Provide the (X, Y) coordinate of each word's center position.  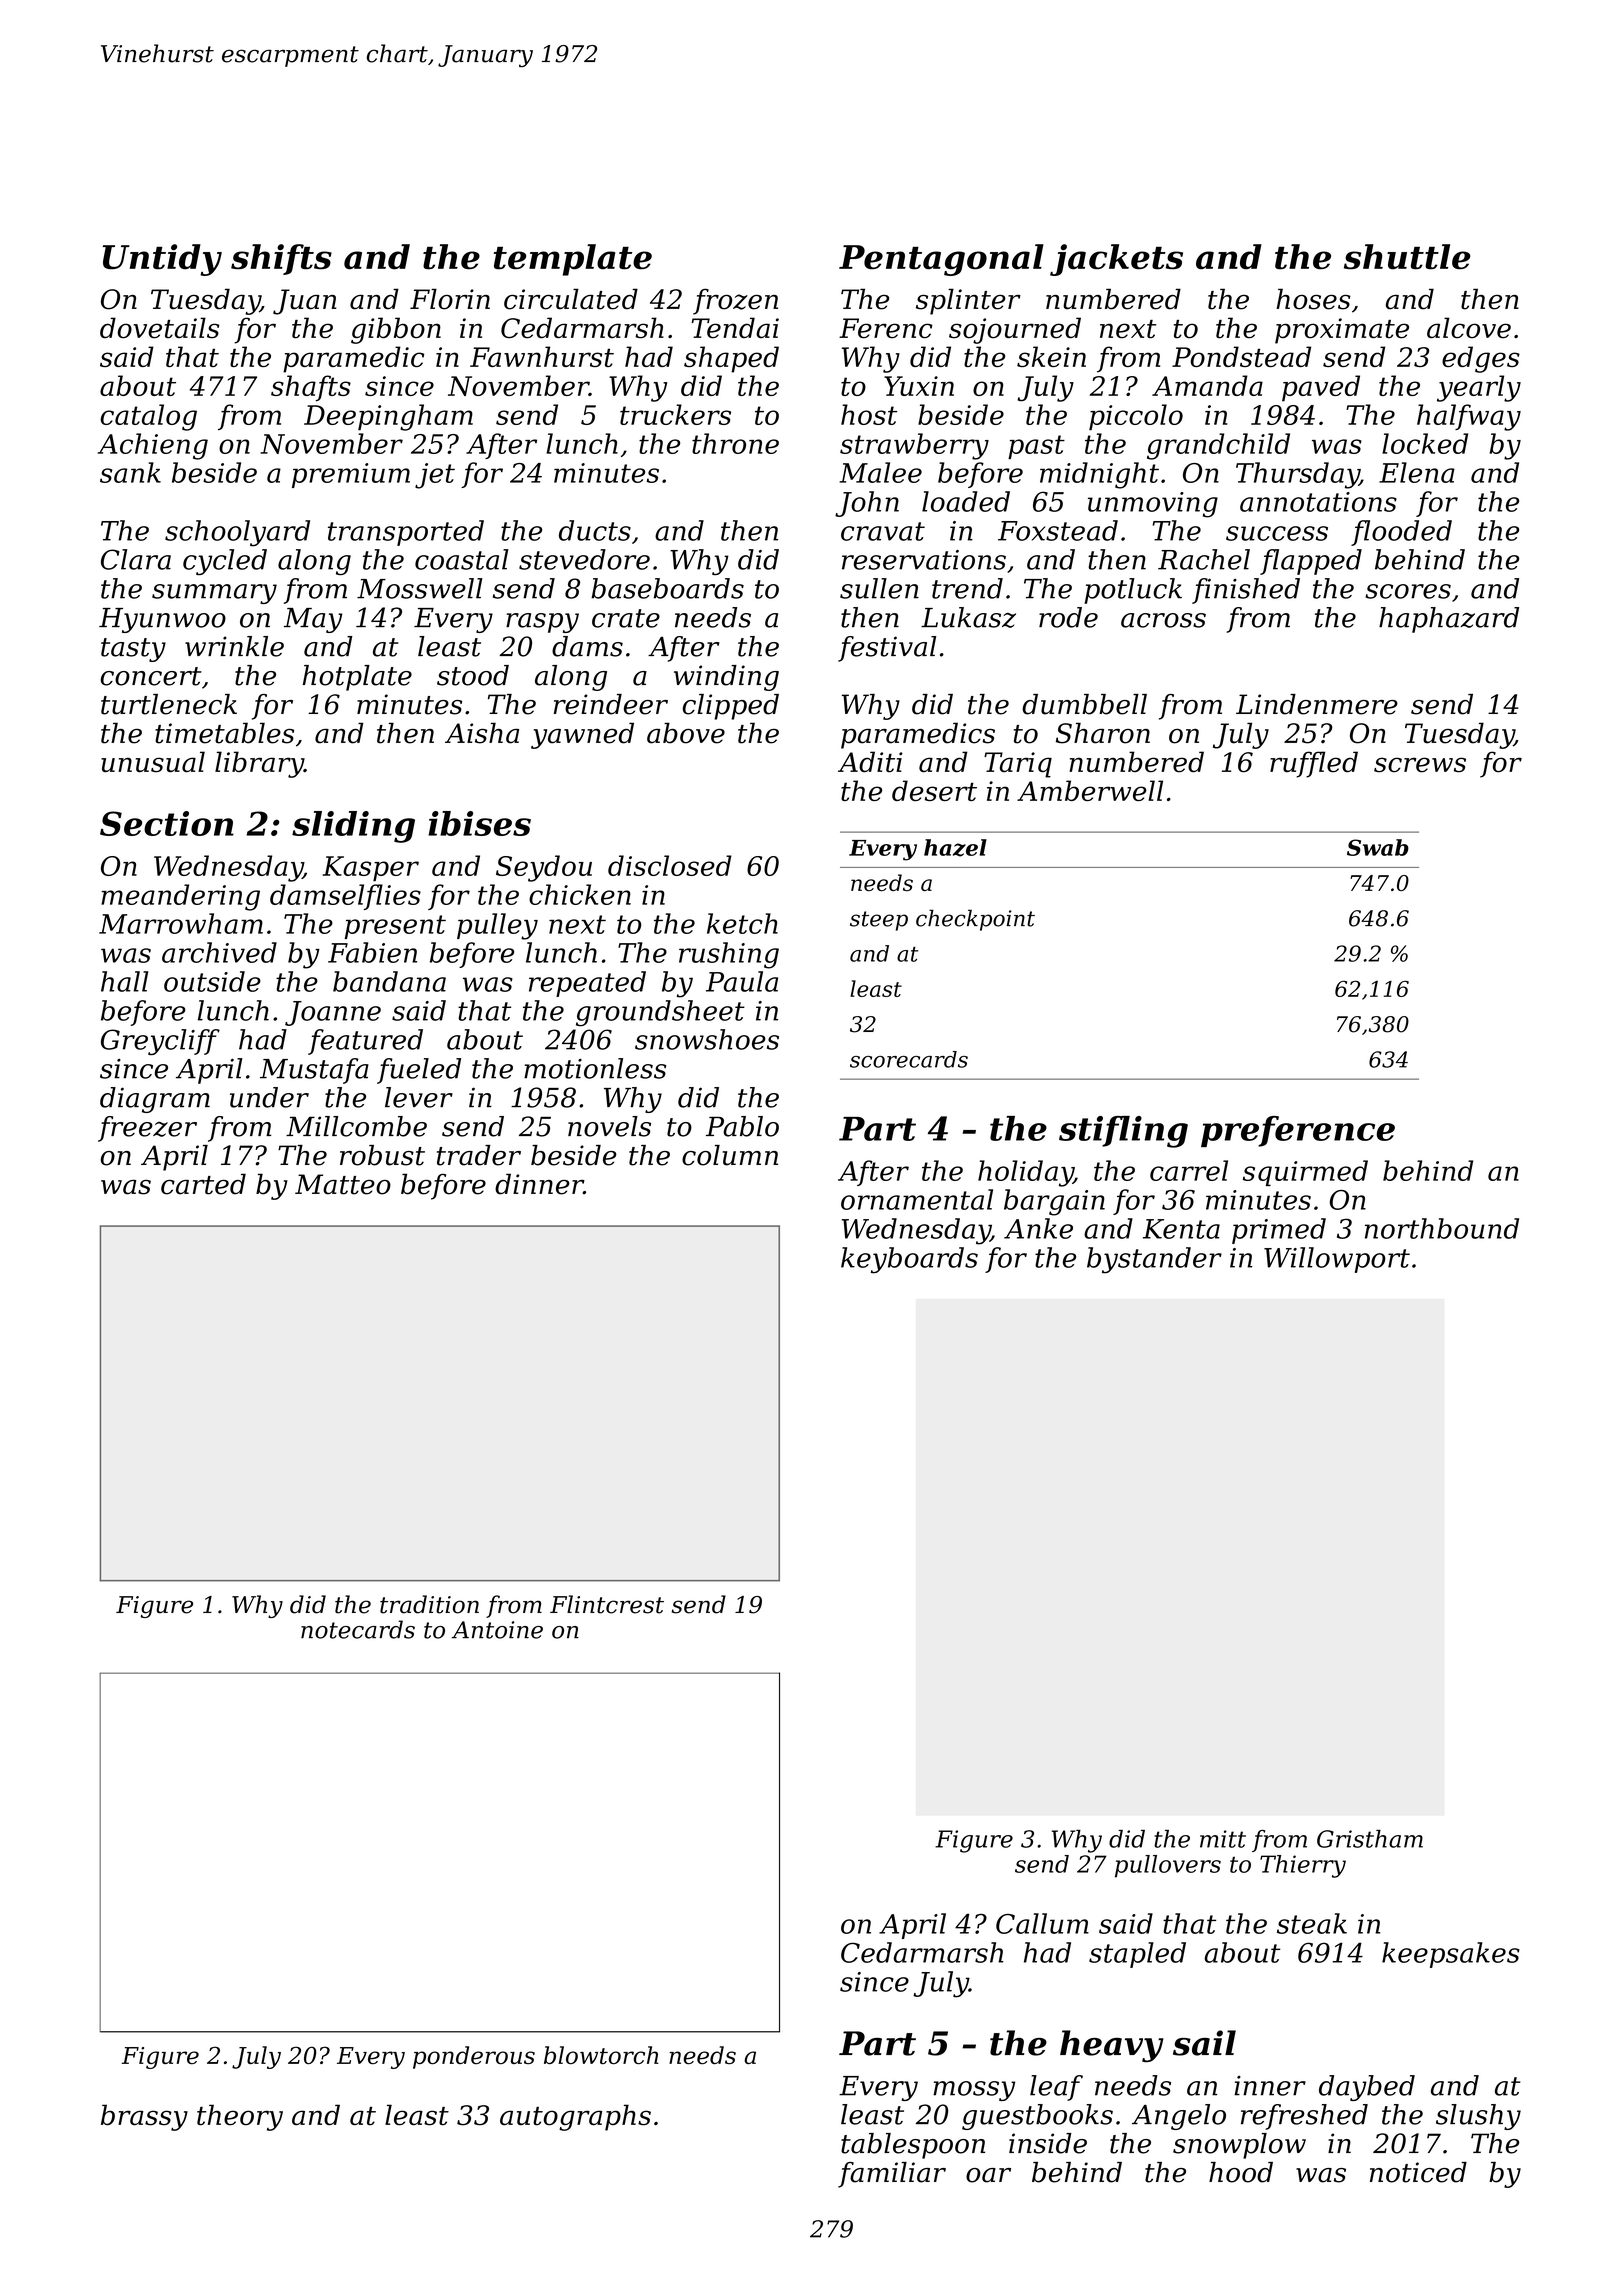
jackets (1116, 260)
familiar (892, 2175)
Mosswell (420, 588)
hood (1241, 2172)
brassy (144, 2117)
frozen (735, 302)
